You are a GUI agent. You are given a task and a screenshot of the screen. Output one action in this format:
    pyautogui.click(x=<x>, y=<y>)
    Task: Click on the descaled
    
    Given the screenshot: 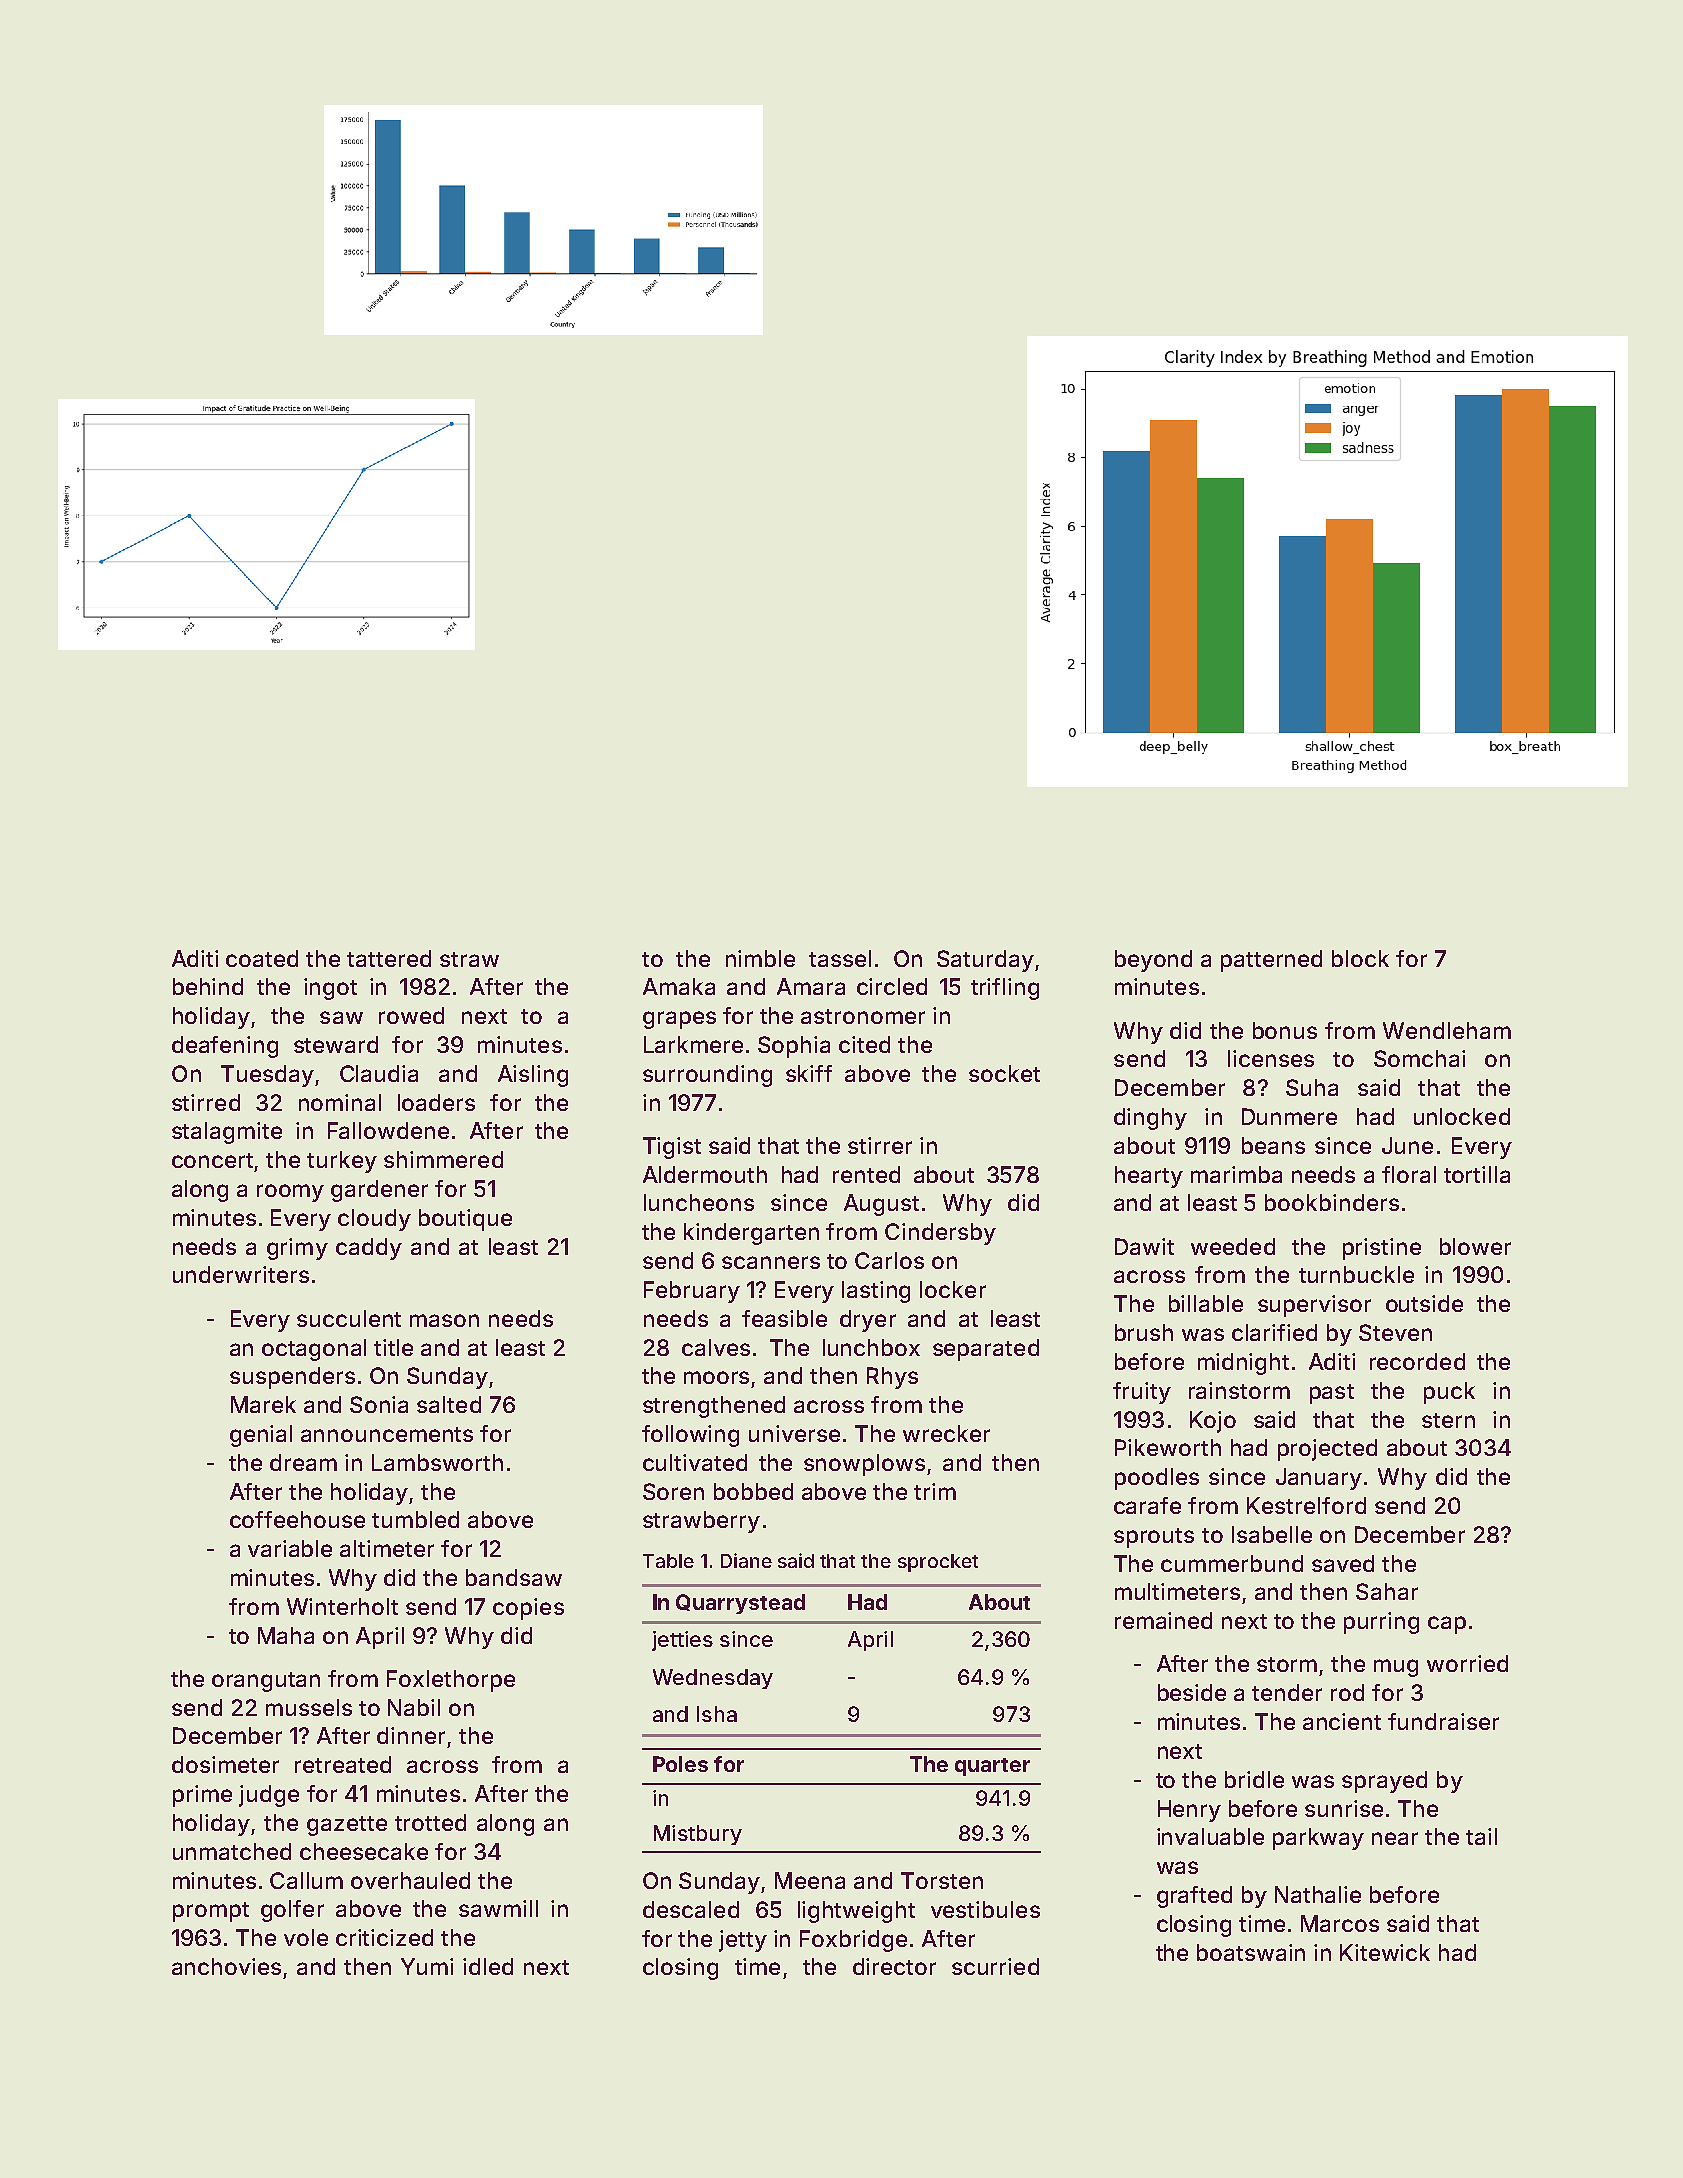 What is the action you would take?
    pyautogui.click(x=691, y=1909)
